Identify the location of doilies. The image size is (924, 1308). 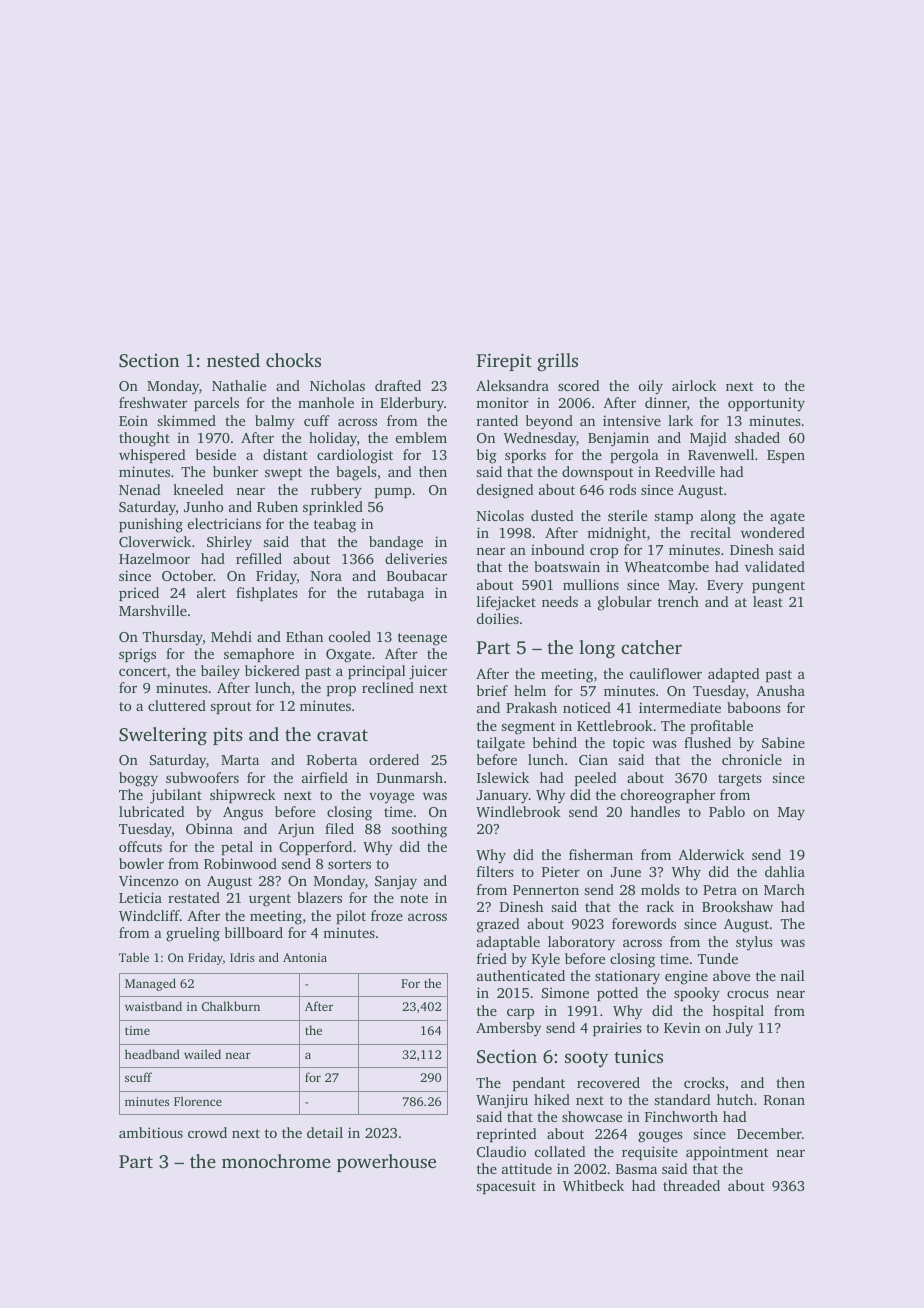
(498, 618).
